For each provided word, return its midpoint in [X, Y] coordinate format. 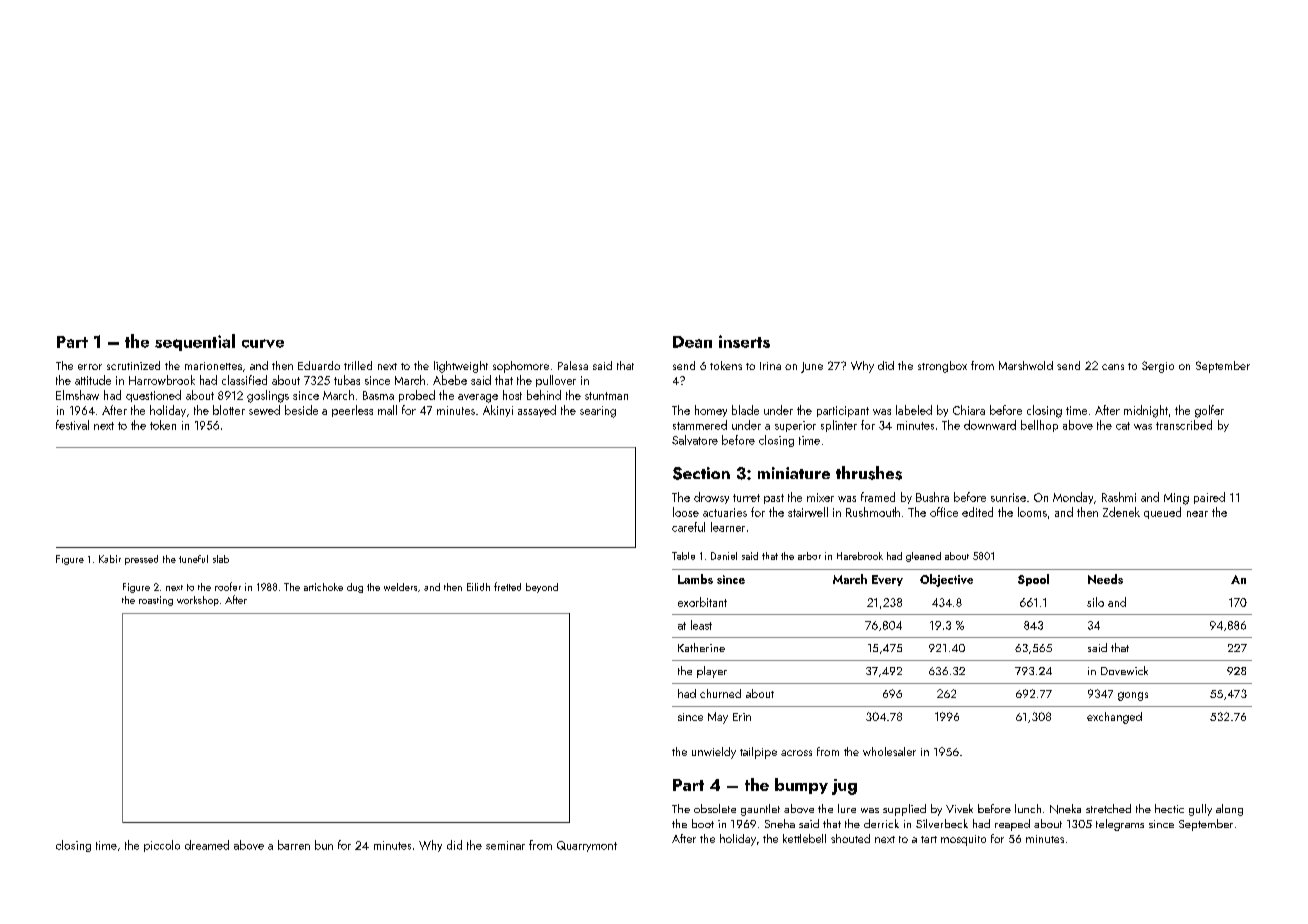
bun [324, 845]
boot [703, 823]
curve [263, 343]
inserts [744, 341]
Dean [692, 342]
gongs [1133, 696]
